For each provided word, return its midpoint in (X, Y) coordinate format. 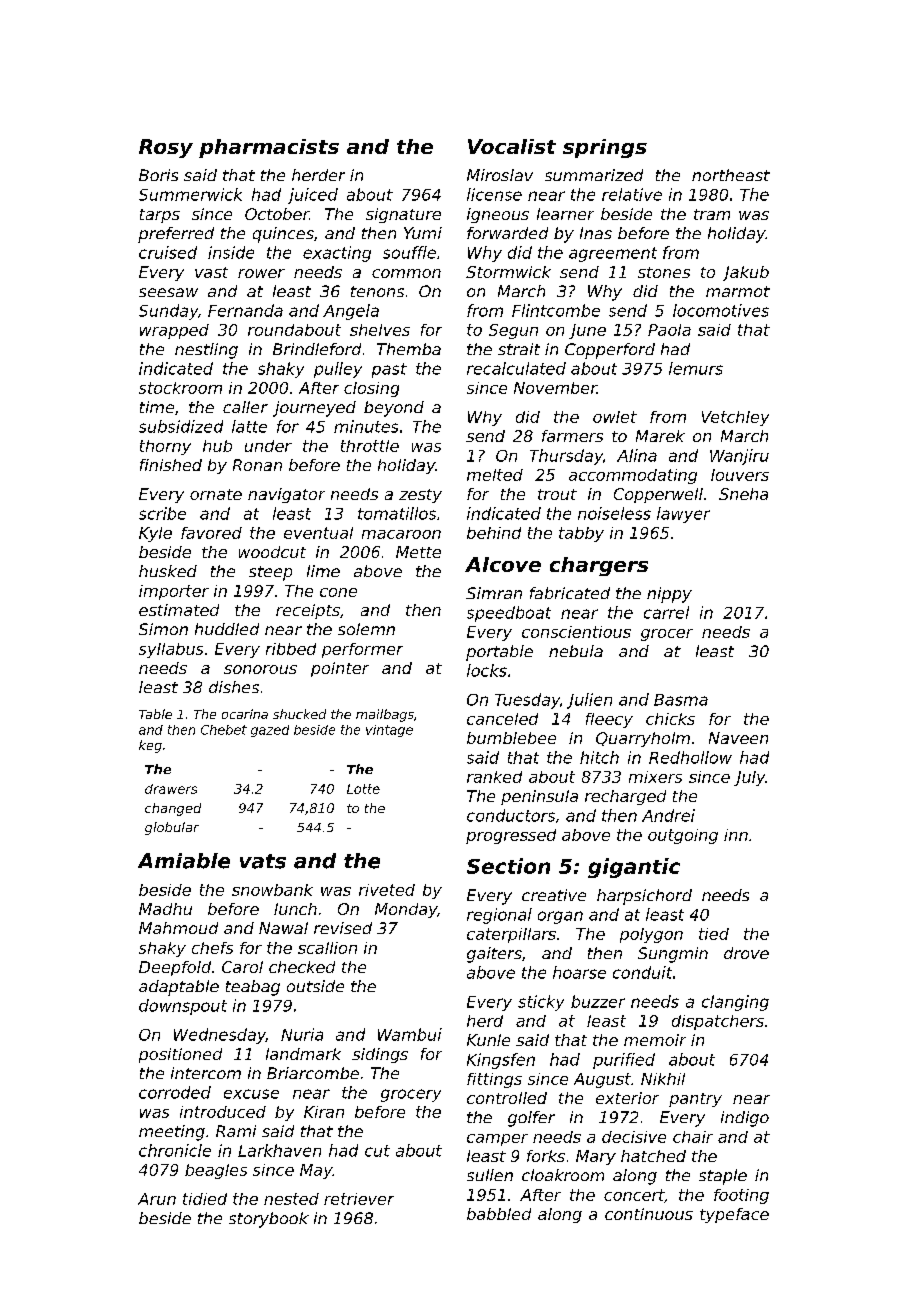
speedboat (509, 614)
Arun (157, 1199)
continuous (649, 1214)
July (749, 778)
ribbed (291, 649)
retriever (359, 1199)
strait (519, 349)
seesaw (168, 292)
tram (712, 214)
